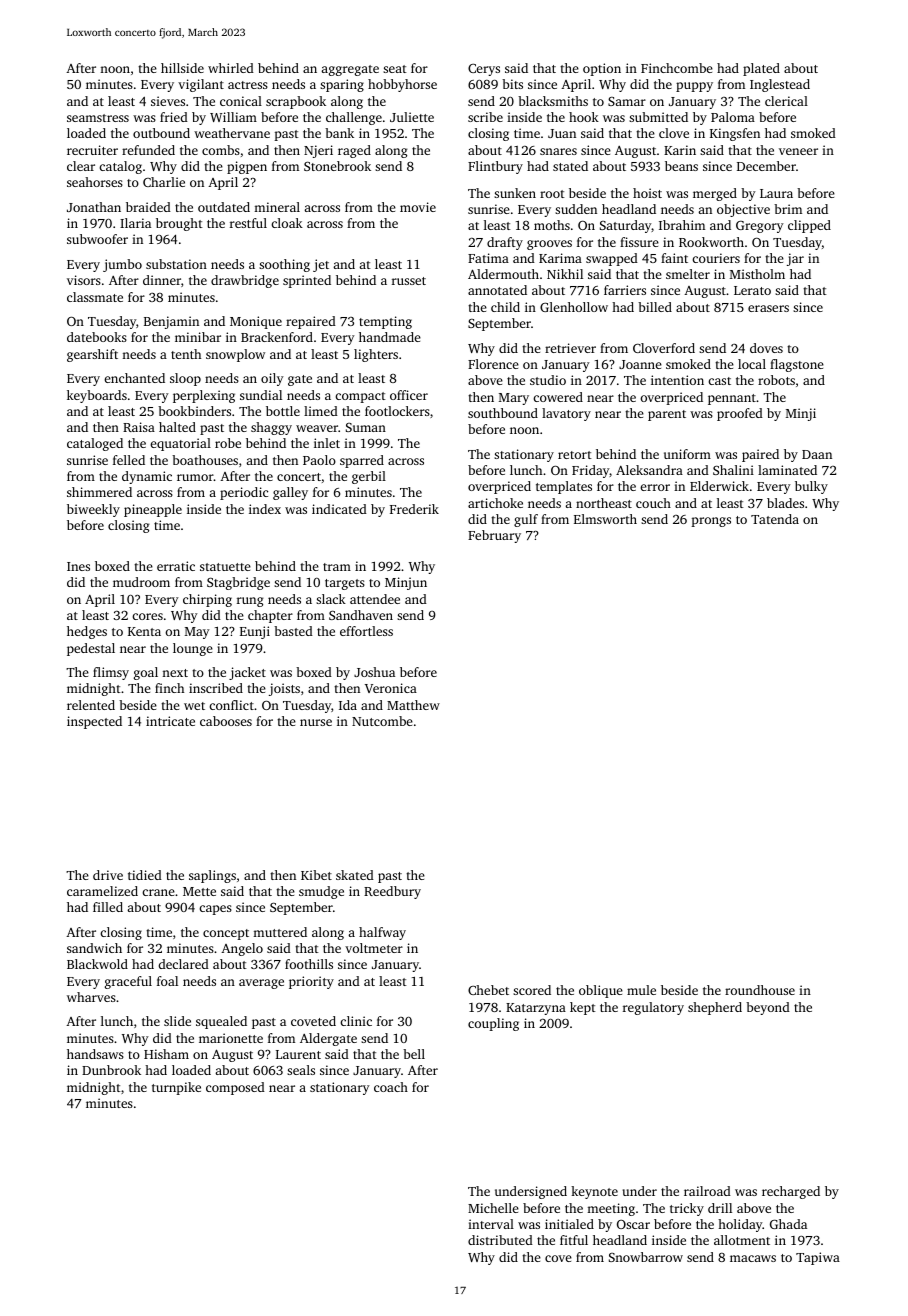  I want to click on tenth, so click(186, 354).
